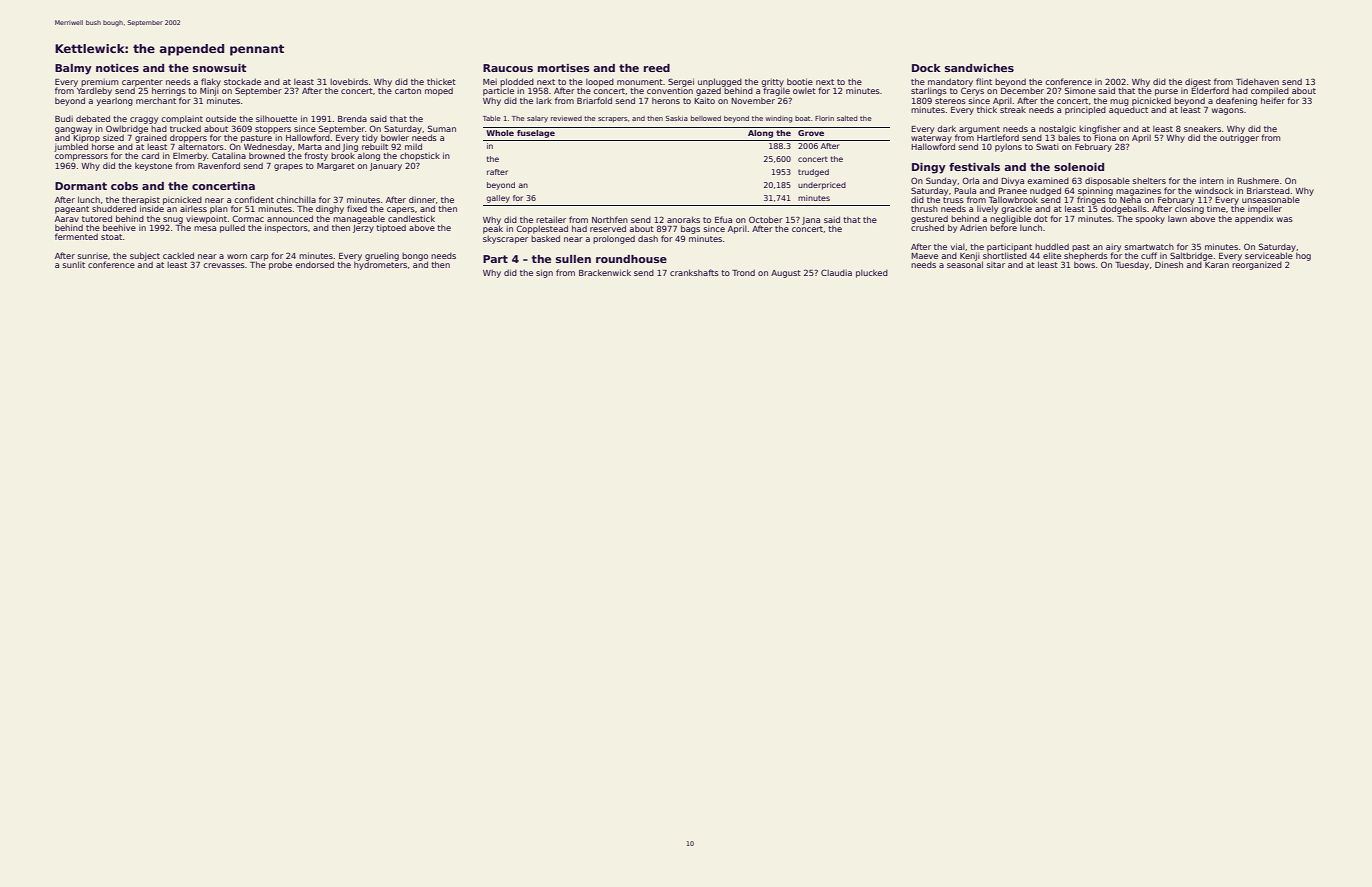 The image size is (1372, 887). I want to click on trudged, so click(813, 173).
